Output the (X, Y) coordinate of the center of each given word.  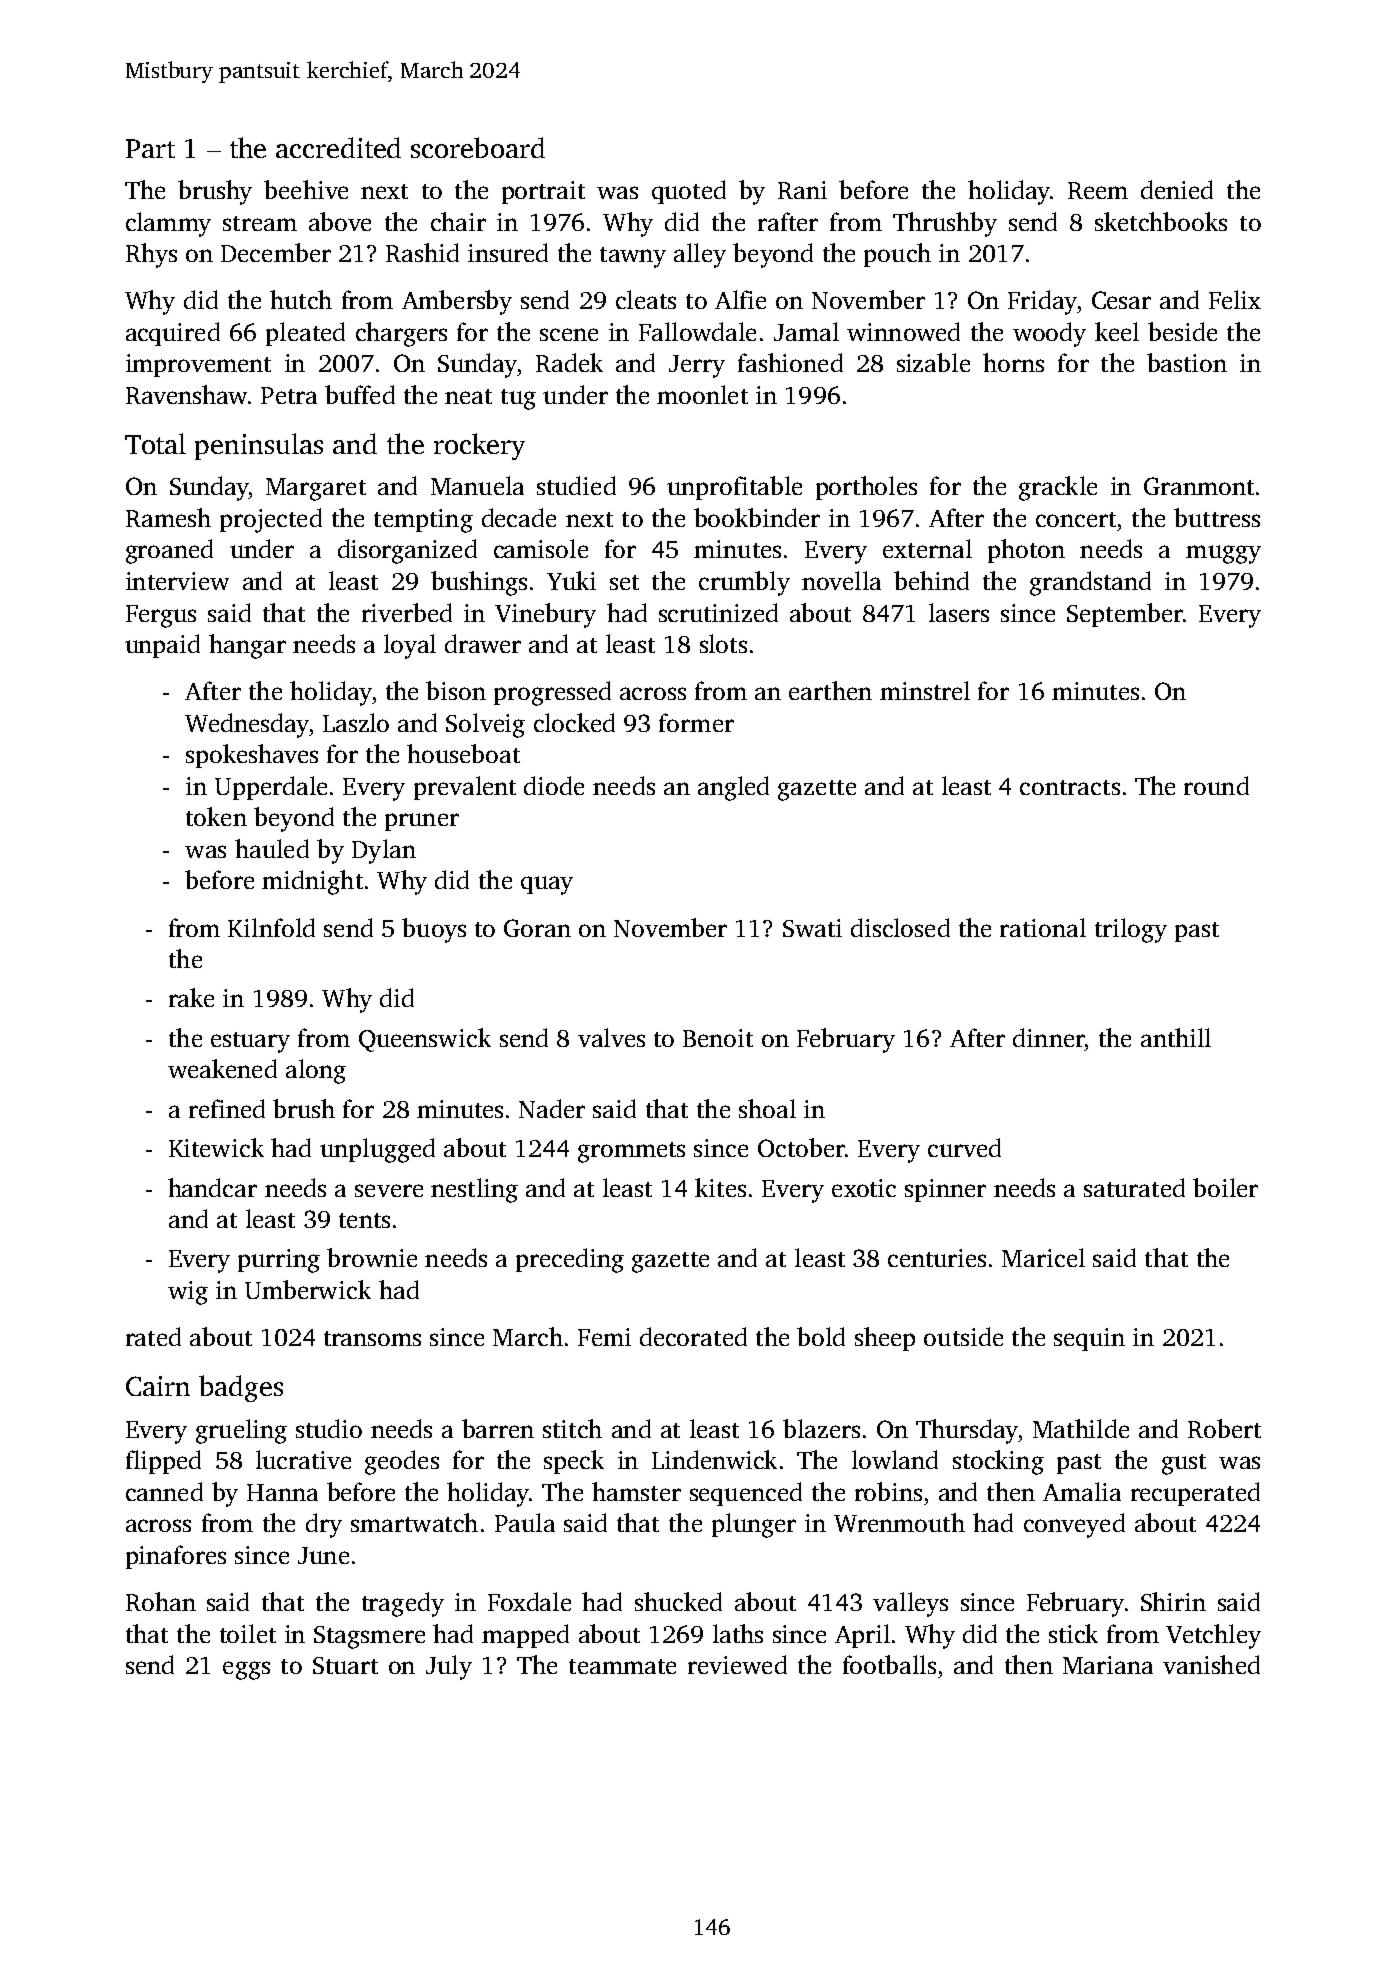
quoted (689, 192)
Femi (604, 1337)
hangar (247, 646)
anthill (1176, 1037)
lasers (959, 612)
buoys (434, 930)
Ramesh (168, 517)
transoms (372, 1338)
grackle (1058, 488)
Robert (1224, 1428)
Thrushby (945, 224)
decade (519, 517)
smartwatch (414, 1522)
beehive (306, 189)
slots (723, 643)
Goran (537, 928)
